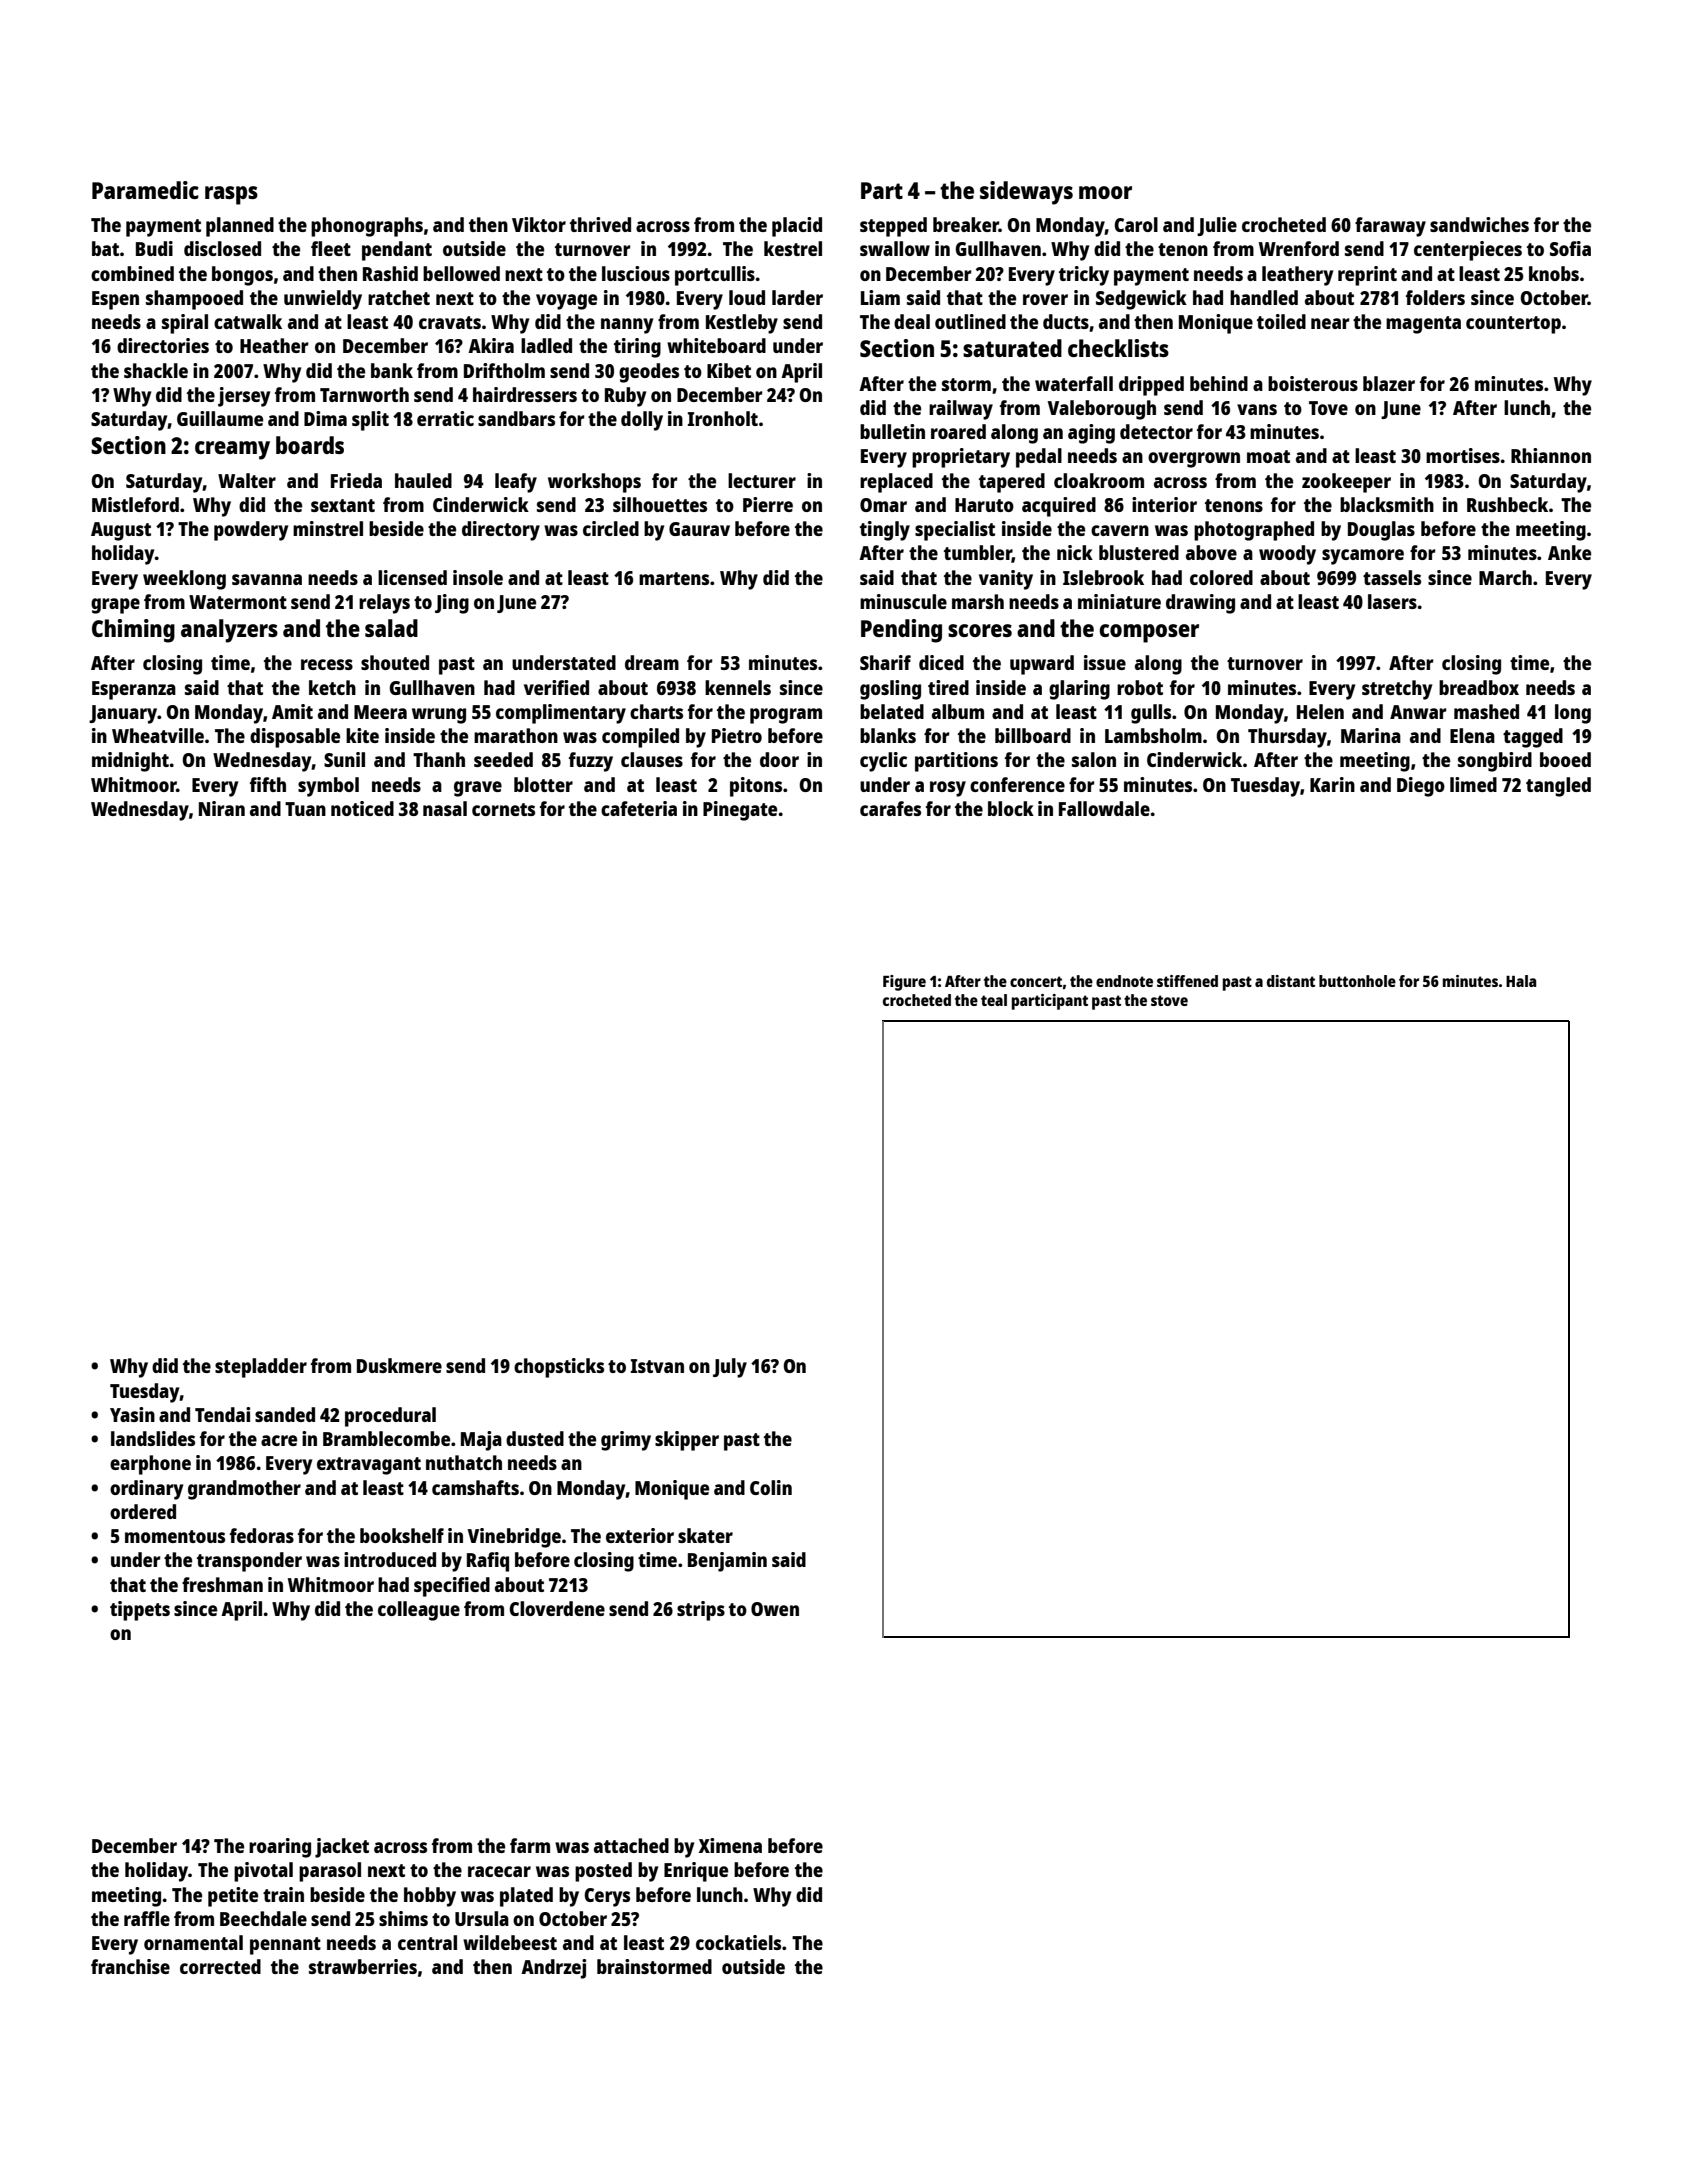  I want to click on sideways, so click(1026, 193).
